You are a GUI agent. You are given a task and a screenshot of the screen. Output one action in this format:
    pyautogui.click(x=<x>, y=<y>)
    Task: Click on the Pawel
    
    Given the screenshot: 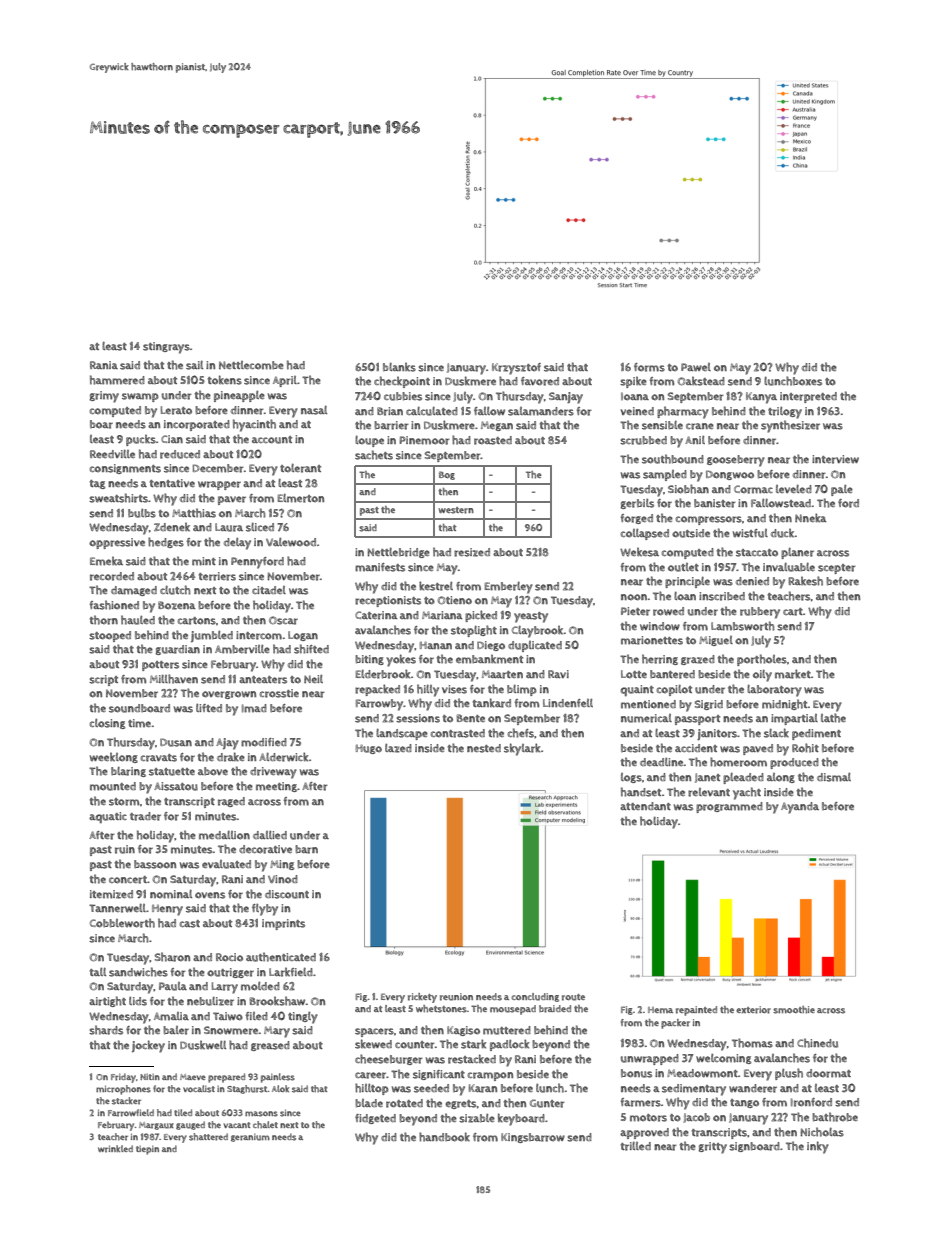 What is the action you would take?
    pyautogui.click(x=696, y=367)
